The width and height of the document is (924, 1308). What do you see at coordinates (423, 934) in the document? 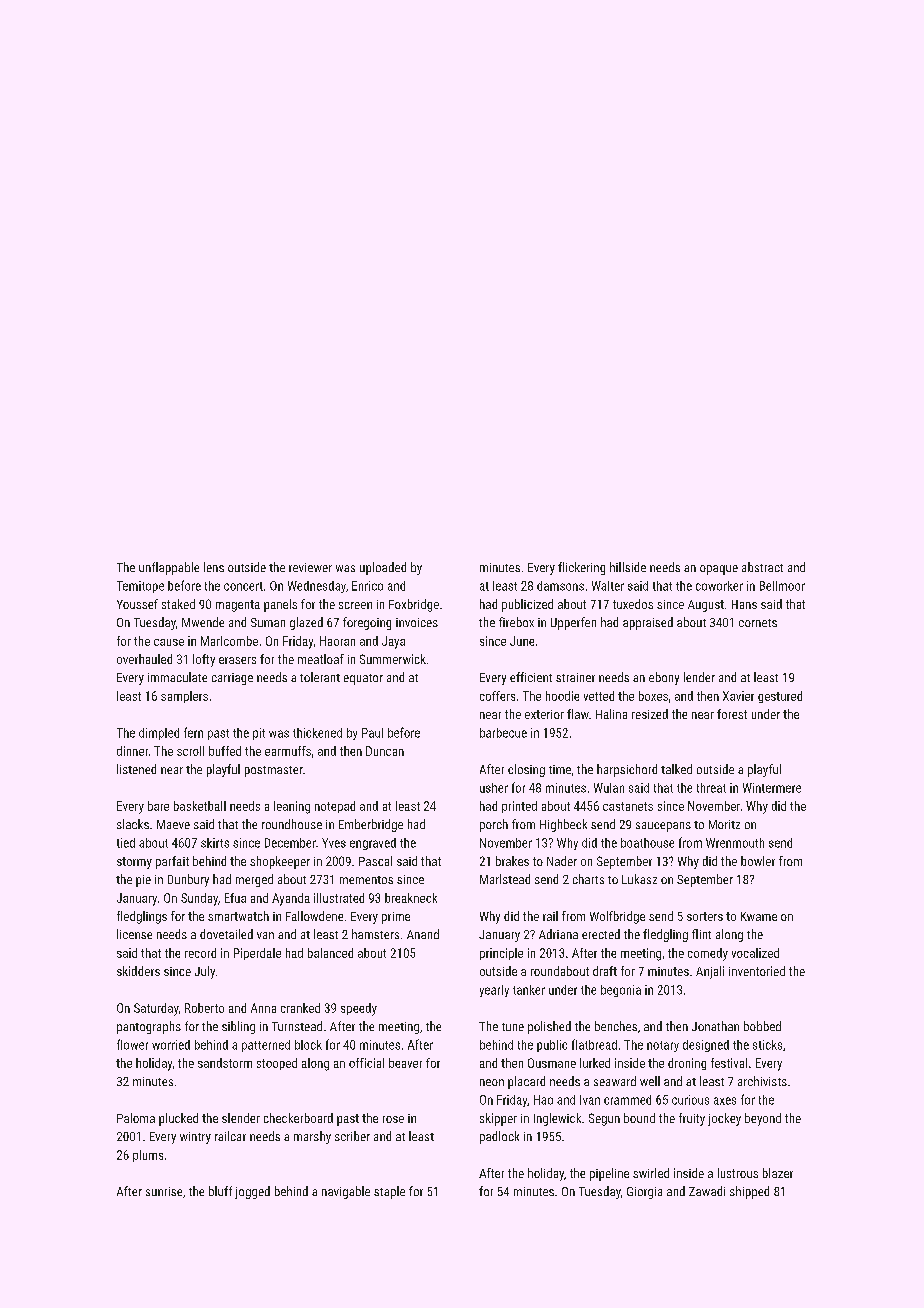
I see `Anand` at bounding box center [423, 934].
